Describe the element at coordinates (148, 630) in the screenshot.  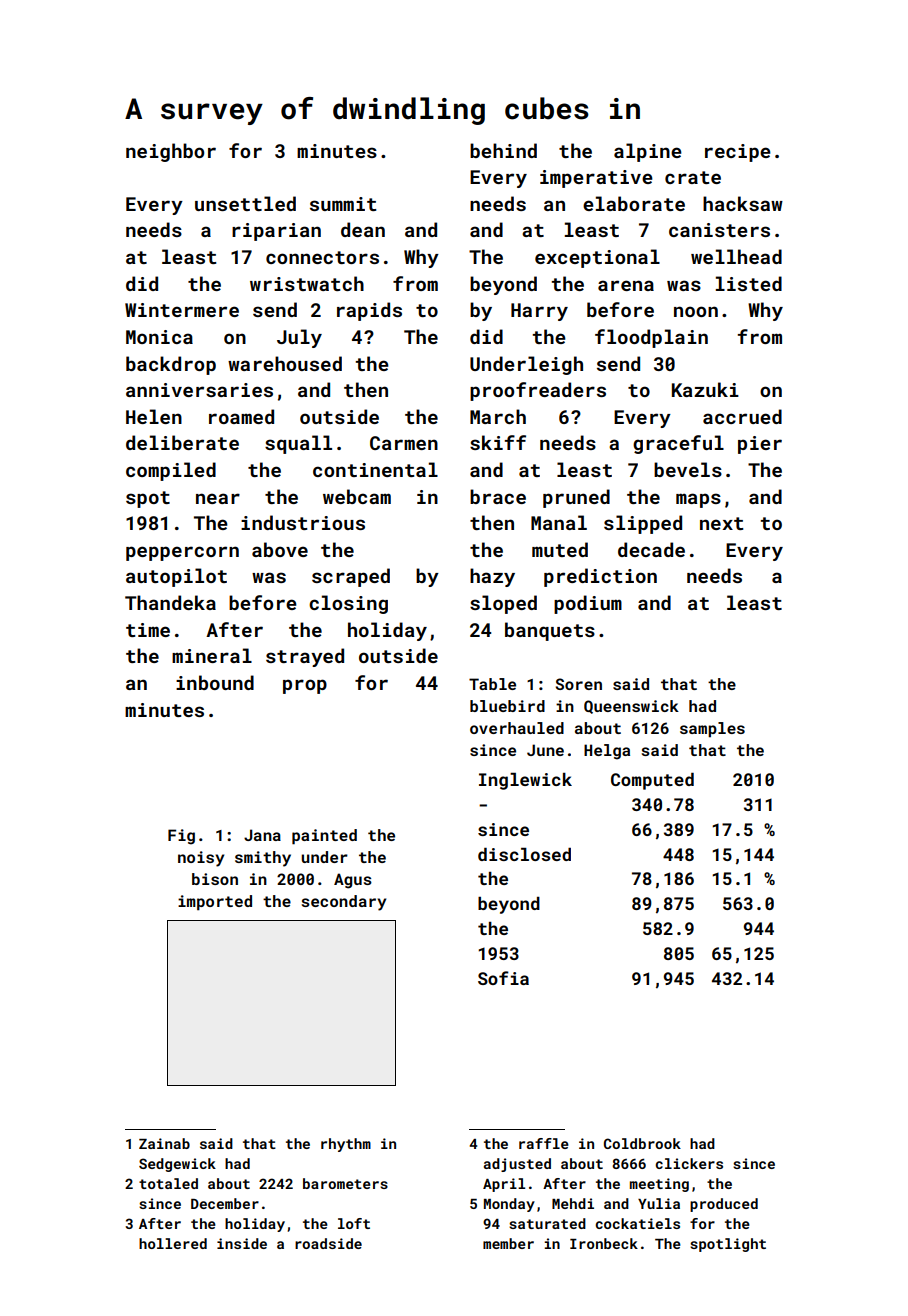
I see `time` at that location.
